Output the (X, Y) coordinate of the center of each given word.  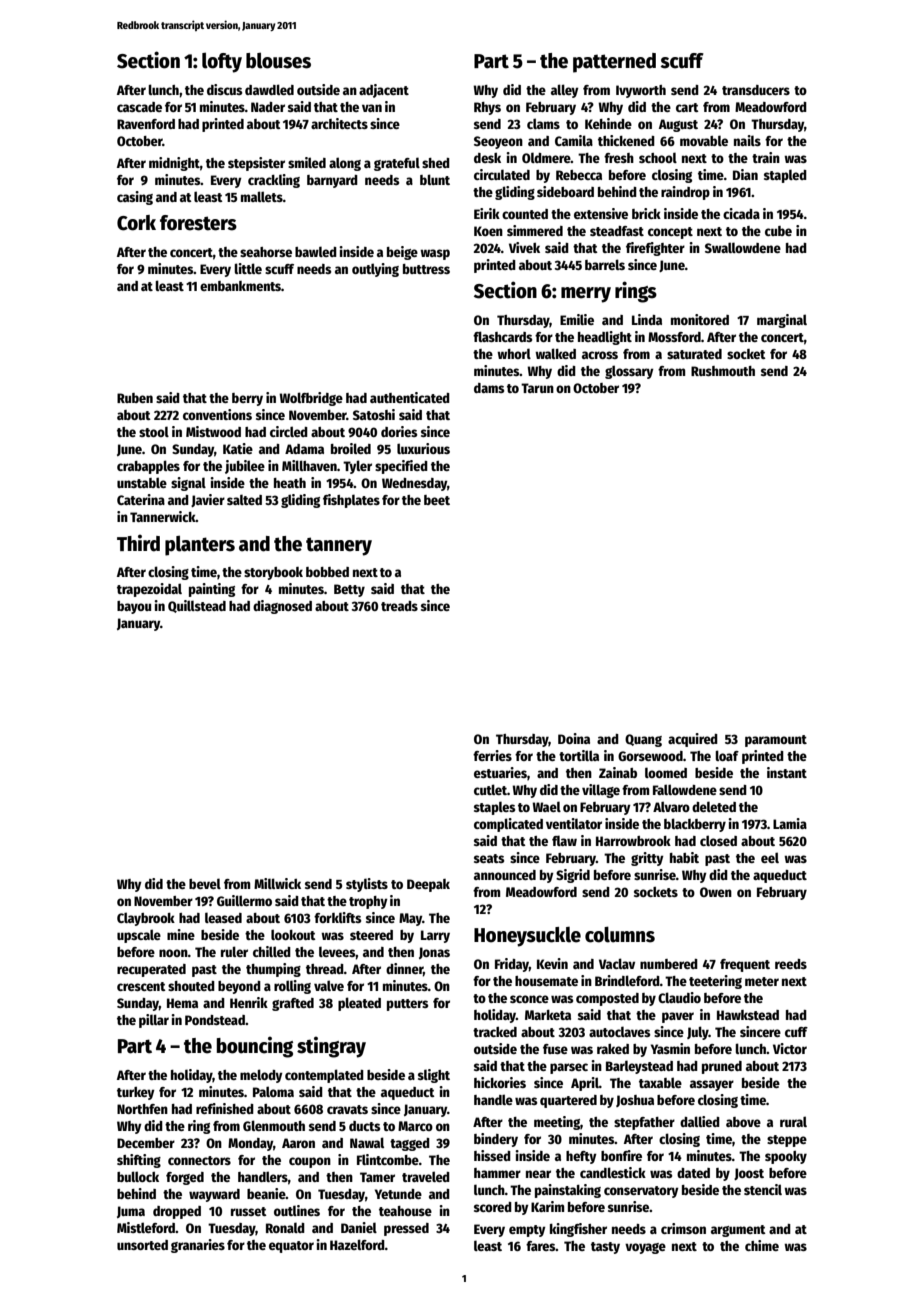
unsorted (142, 1245)
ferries (492, 755)
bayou (134, 607)
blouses (278, 60)
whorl (514, 353)
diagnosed (282, 607)
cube (778, 231)
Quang (643, 740)
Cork (136, 223)
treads (399, 606)
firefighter (655, 249)
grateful (397, 164)
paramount (776, 741)
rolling (292, 987)
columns (620, 934)
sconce (529, 999)
